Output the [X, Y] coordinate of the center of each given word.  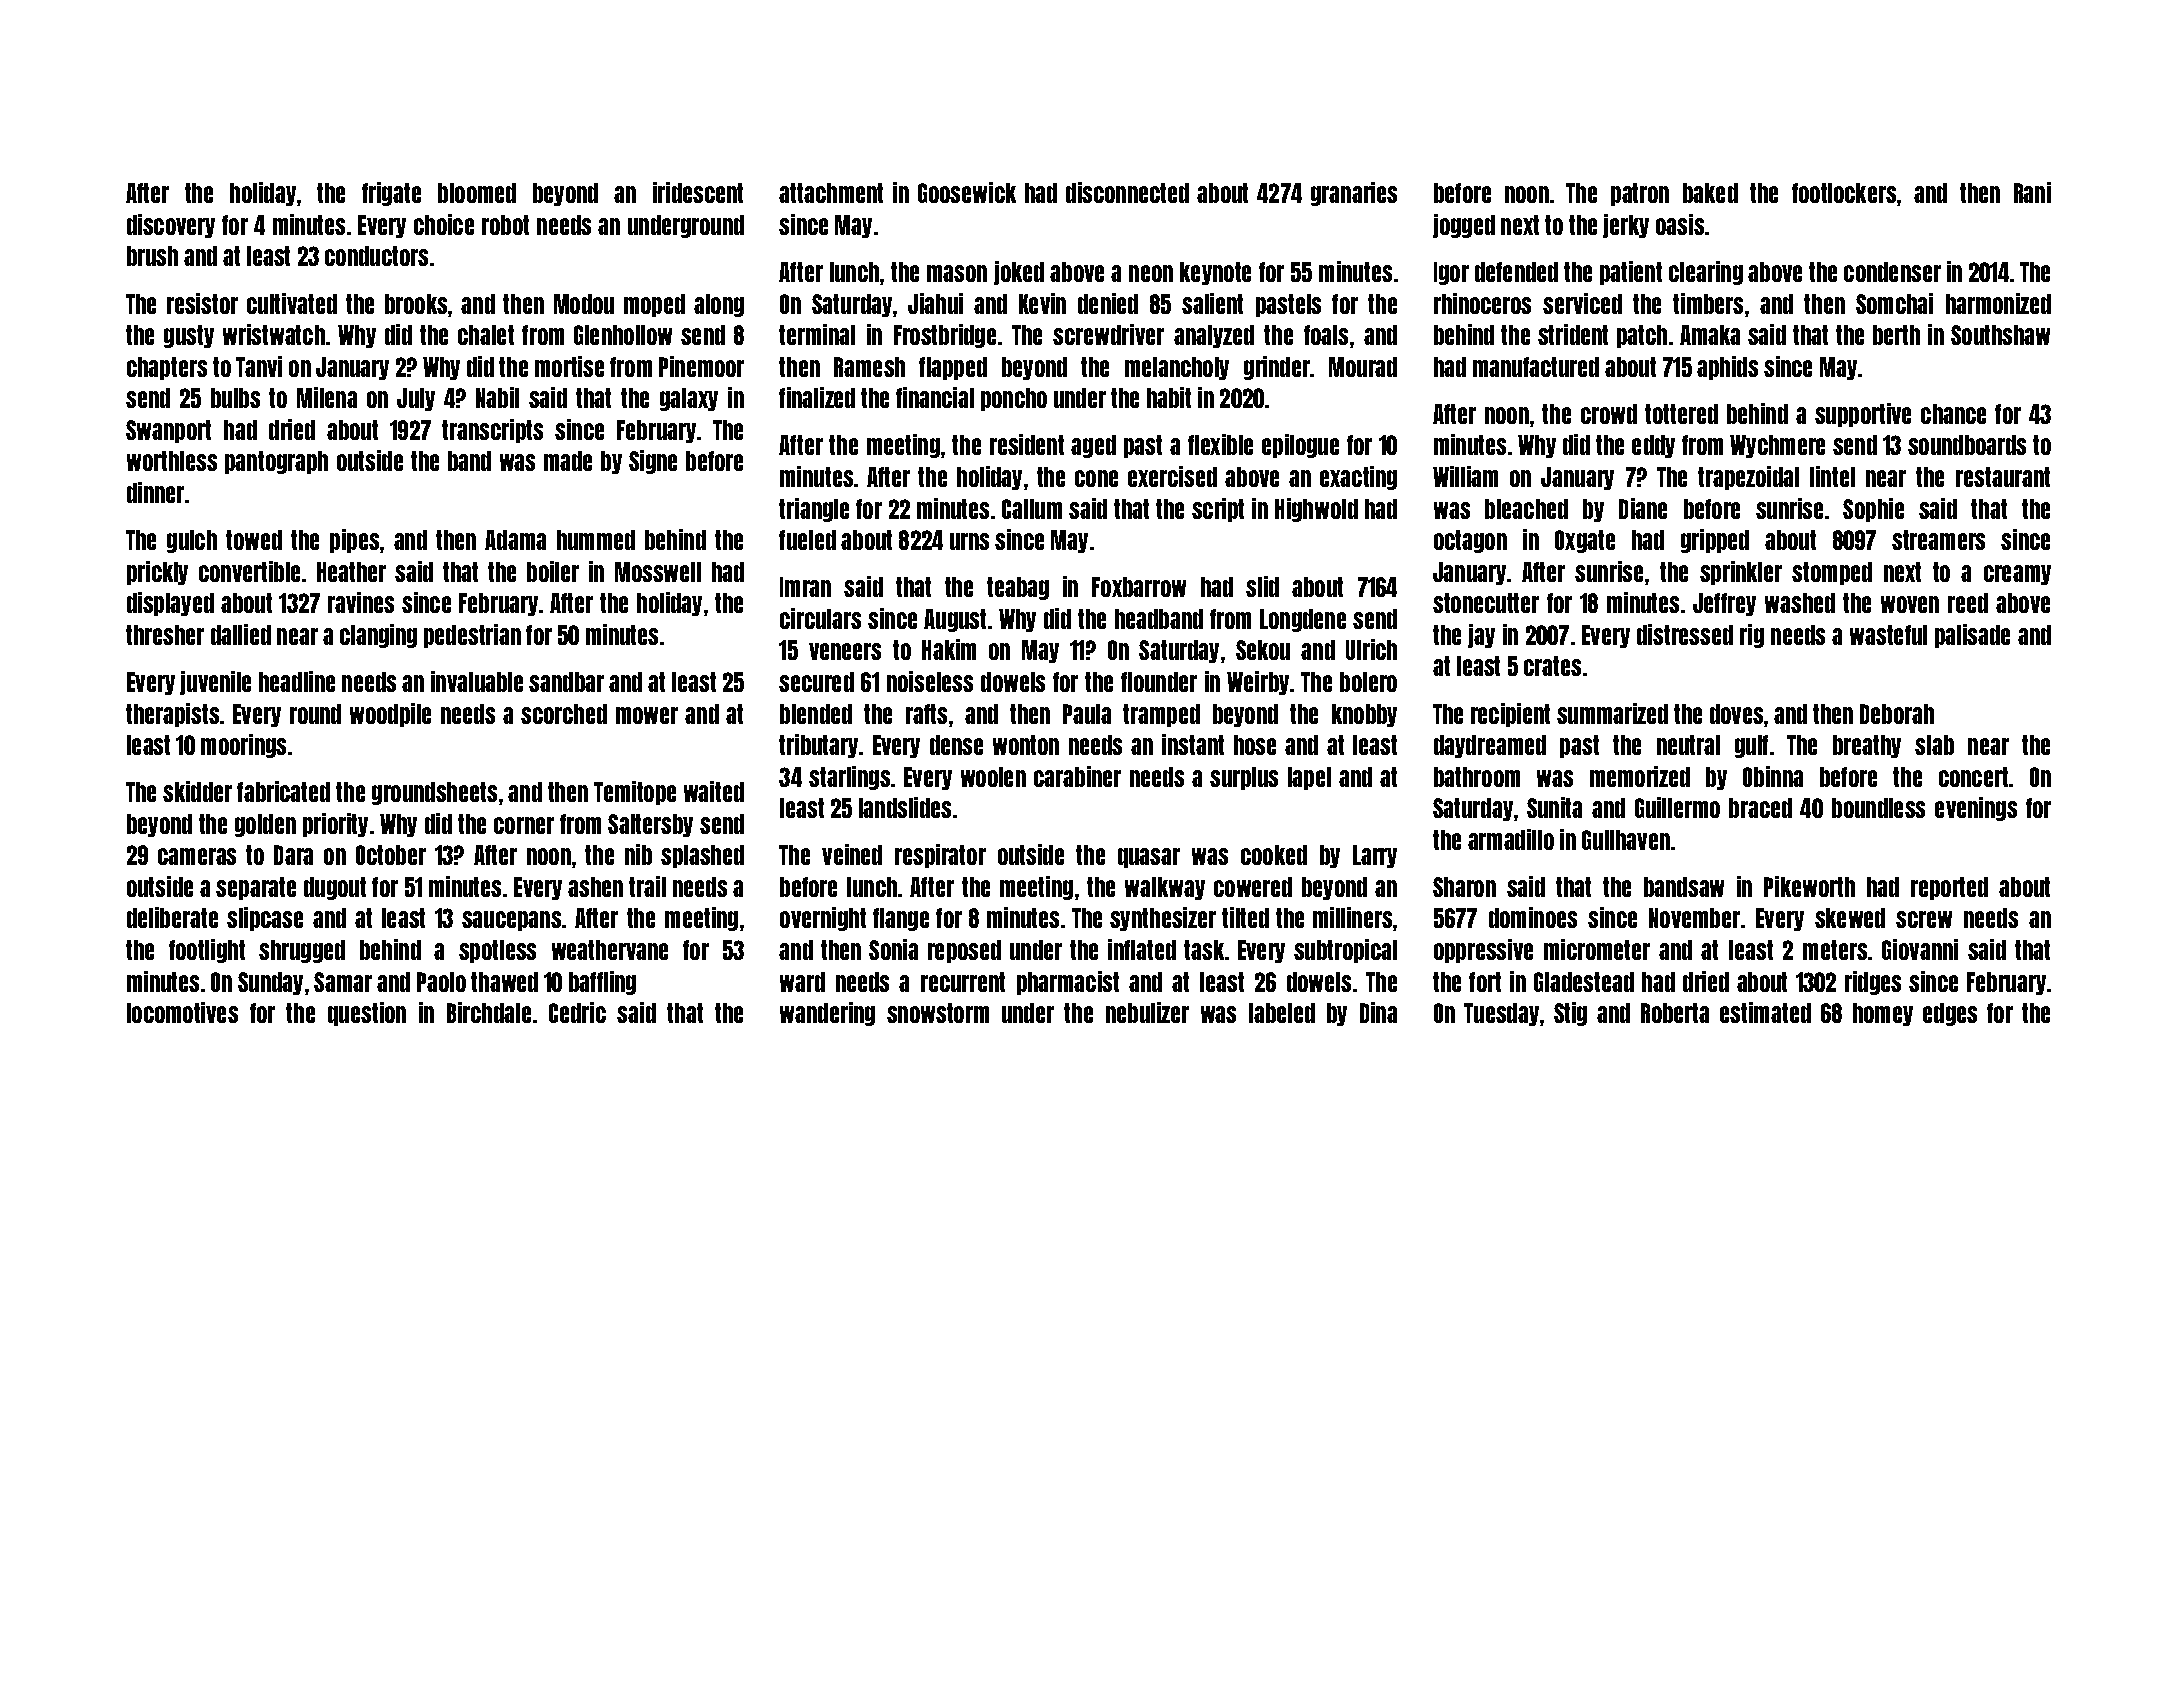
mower [647, 715]
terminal [817, 334]
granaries [1354, 194]
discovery [171, 226]
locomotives [182, 1012]
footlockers [1844, 193]
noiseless [930, 681]
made [568, 461]
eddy [1653, 446]
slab [1934, 745]
